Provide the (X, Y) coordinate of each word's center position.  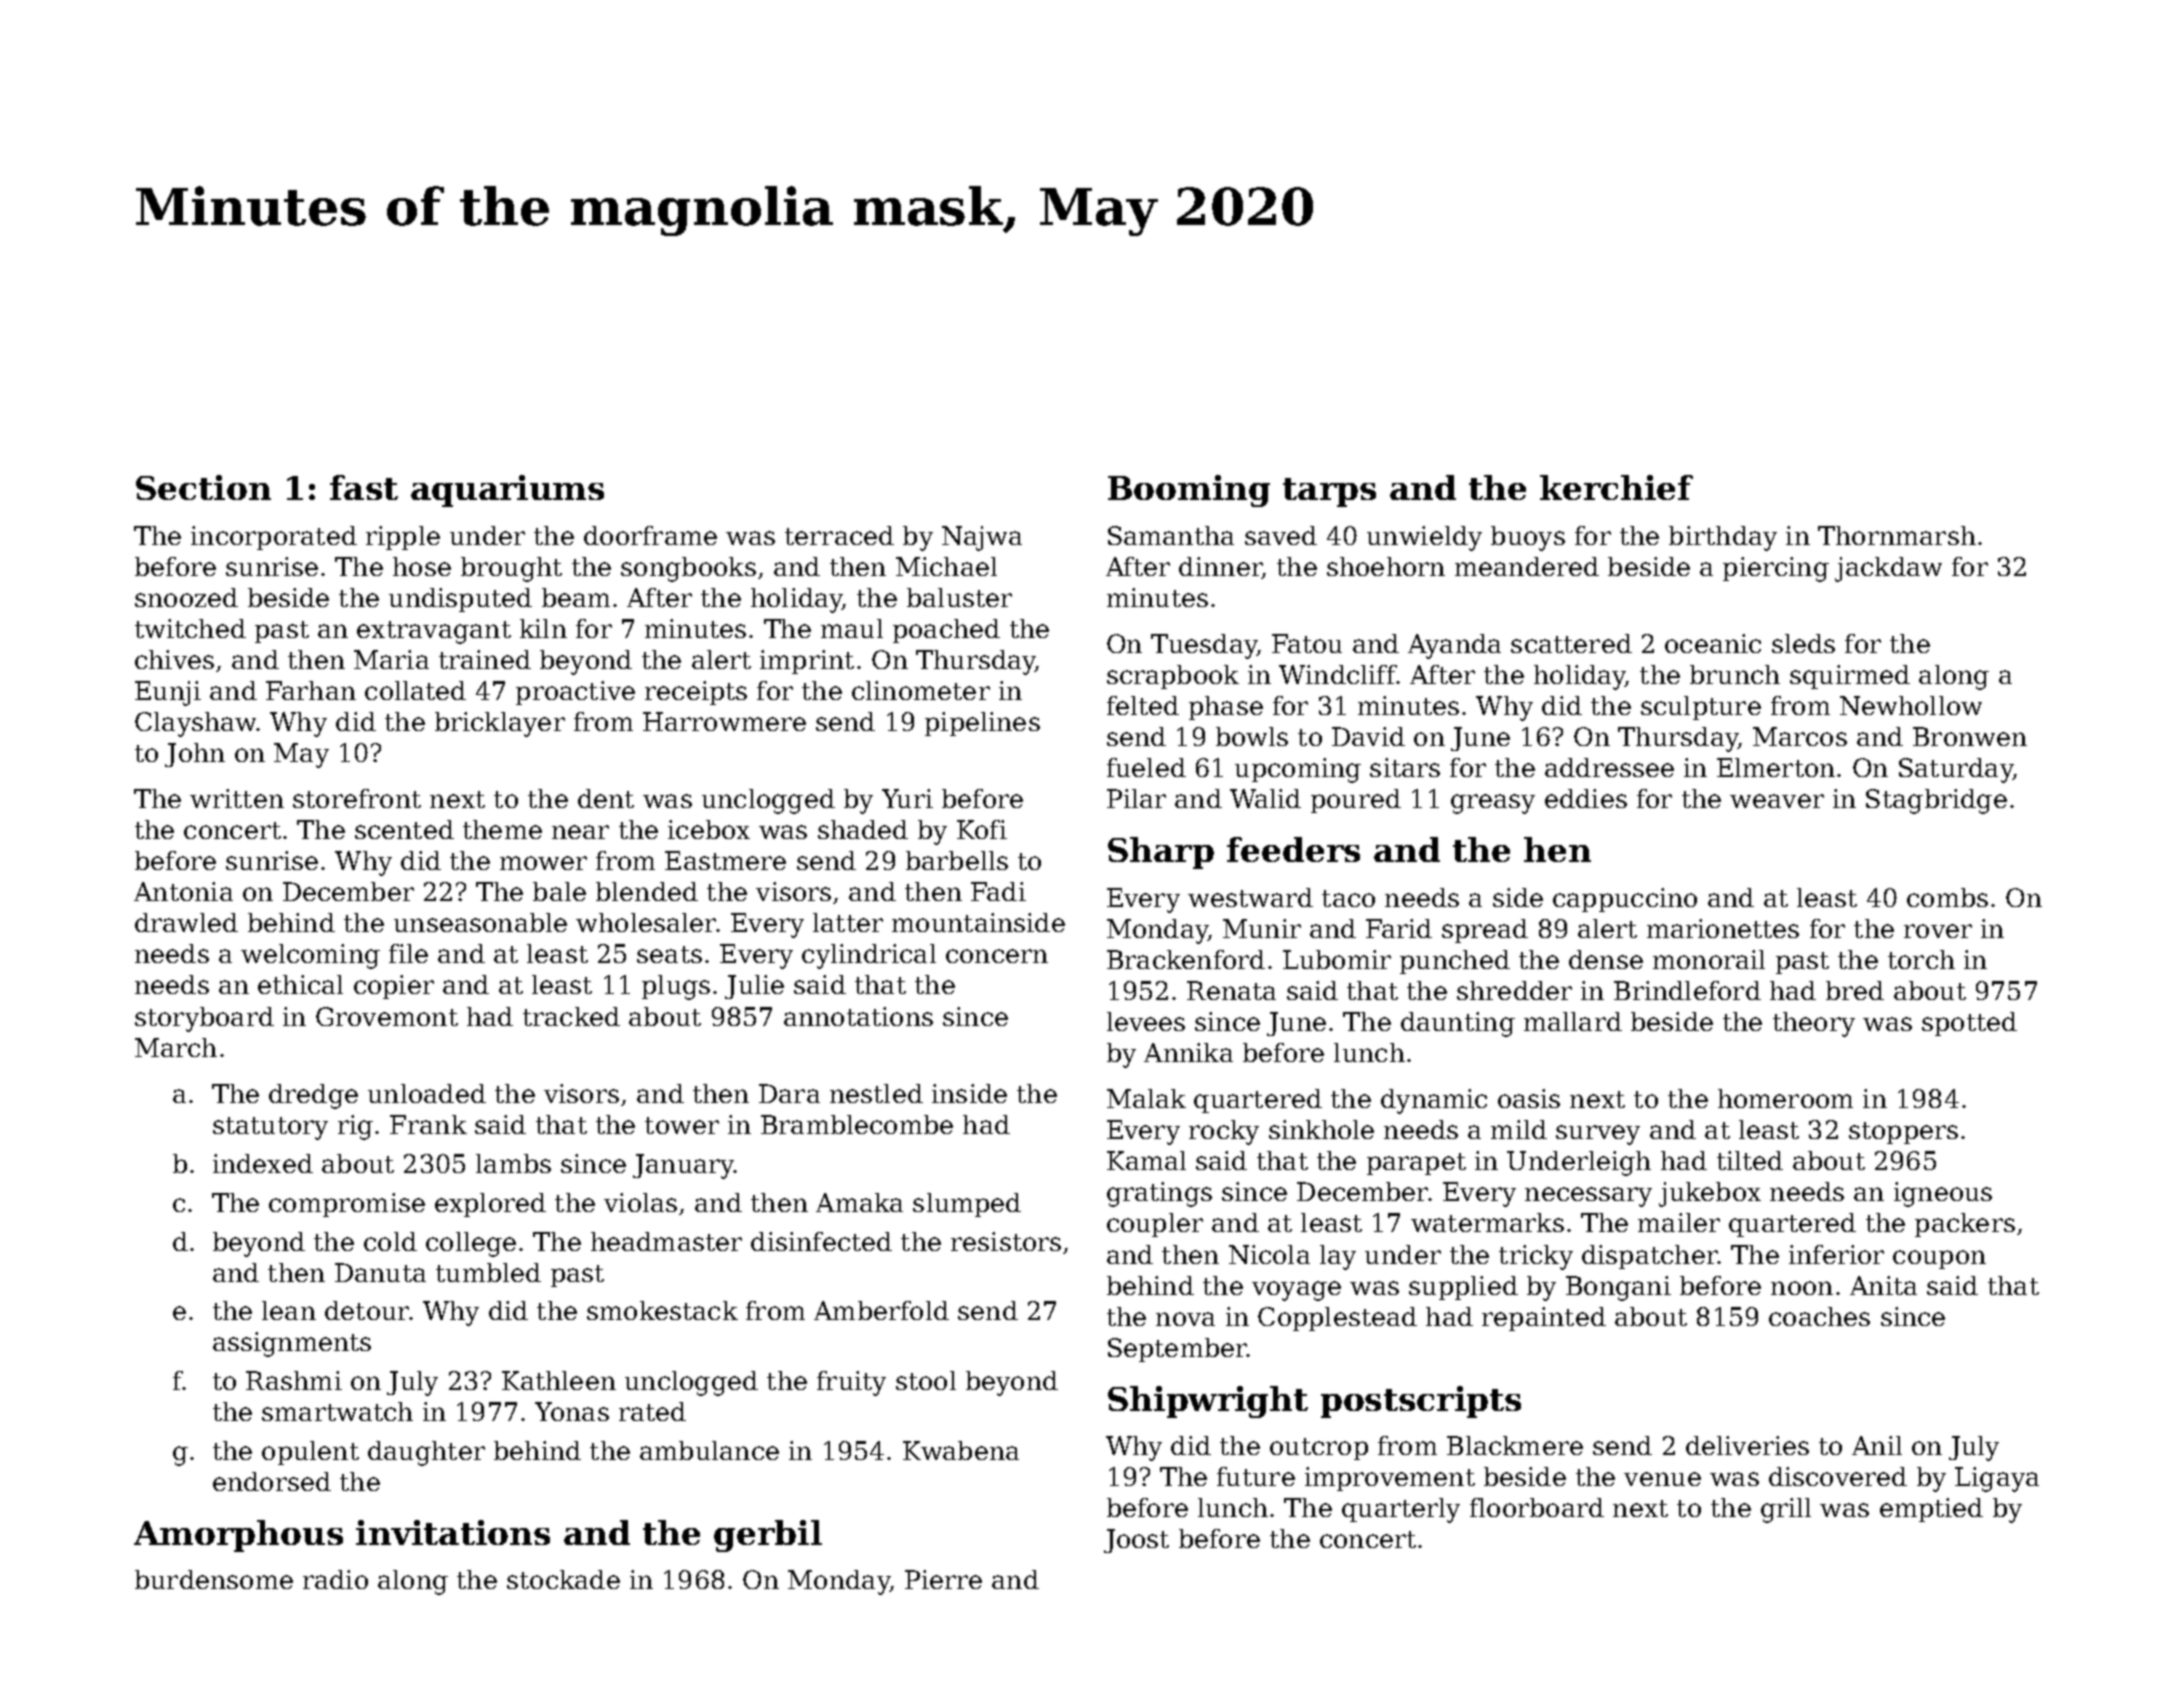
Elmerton (1776, 767)
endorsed (272, 1481)
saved (1281, 535)
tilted (1750, 1160)
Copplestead (1337, 1319)
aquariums (507, 491)
